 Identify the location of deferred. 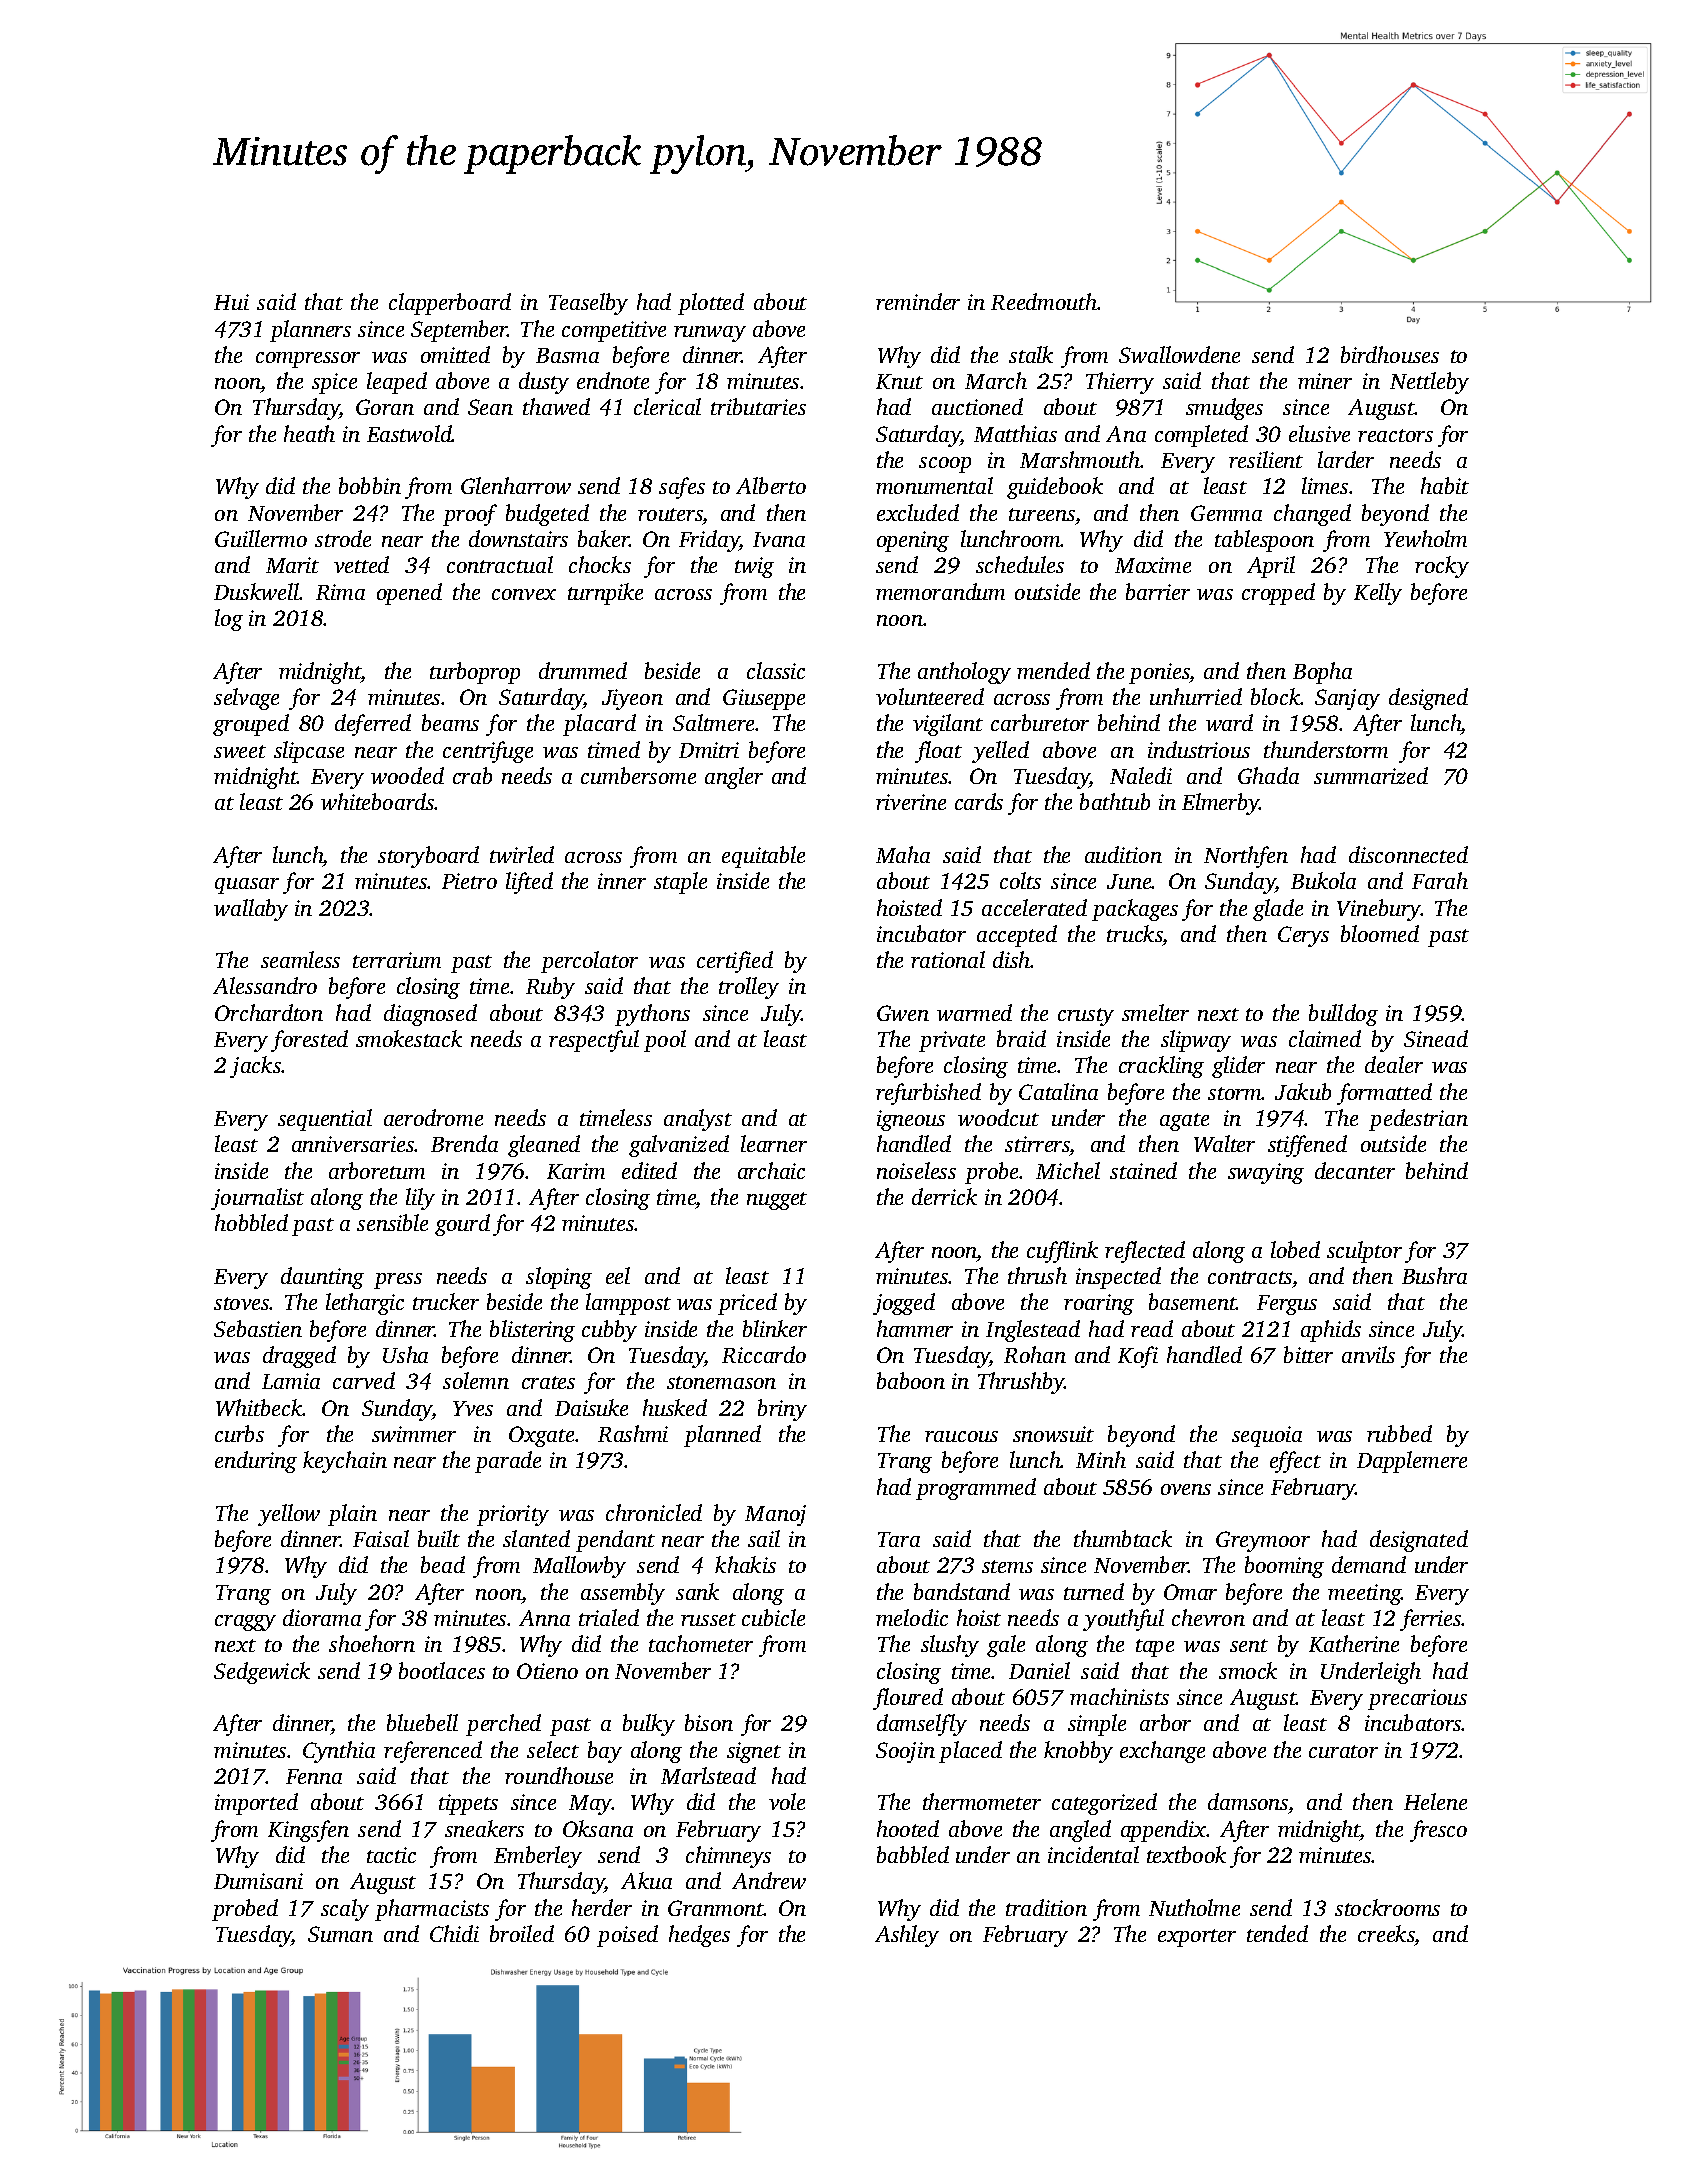
(373, 725).
